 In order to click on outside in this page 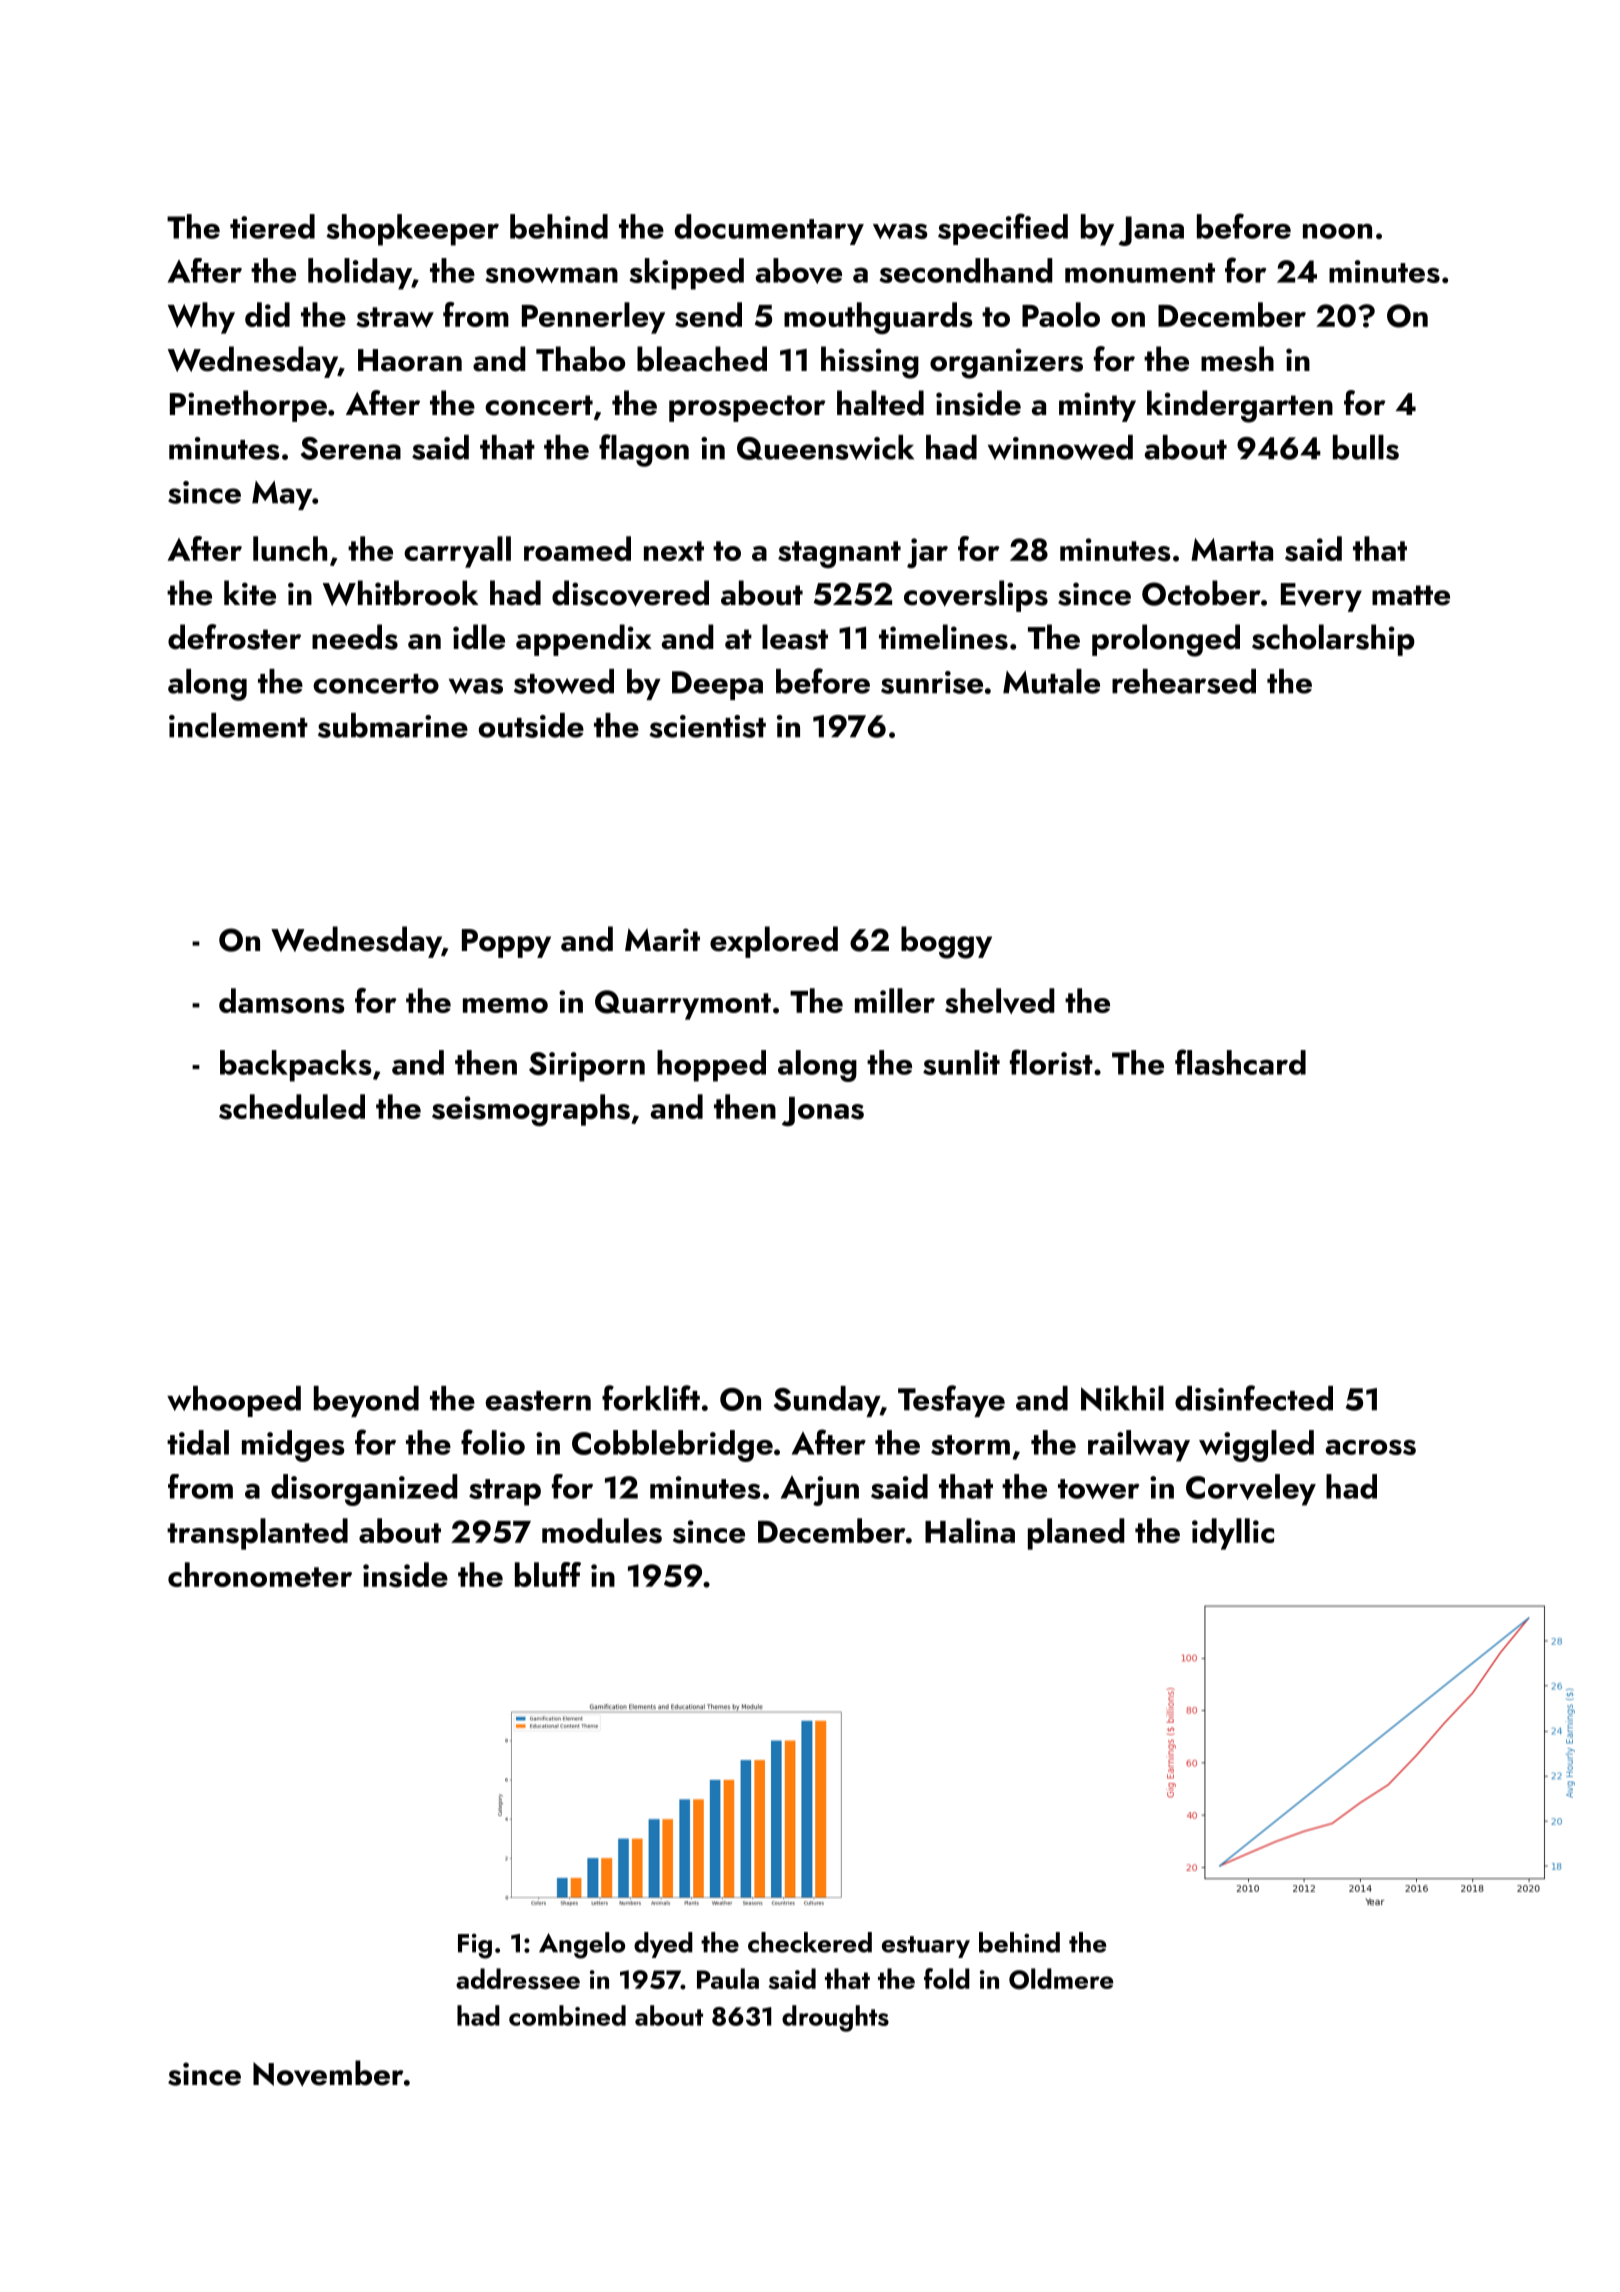, I will do `click(531, 725)`.
